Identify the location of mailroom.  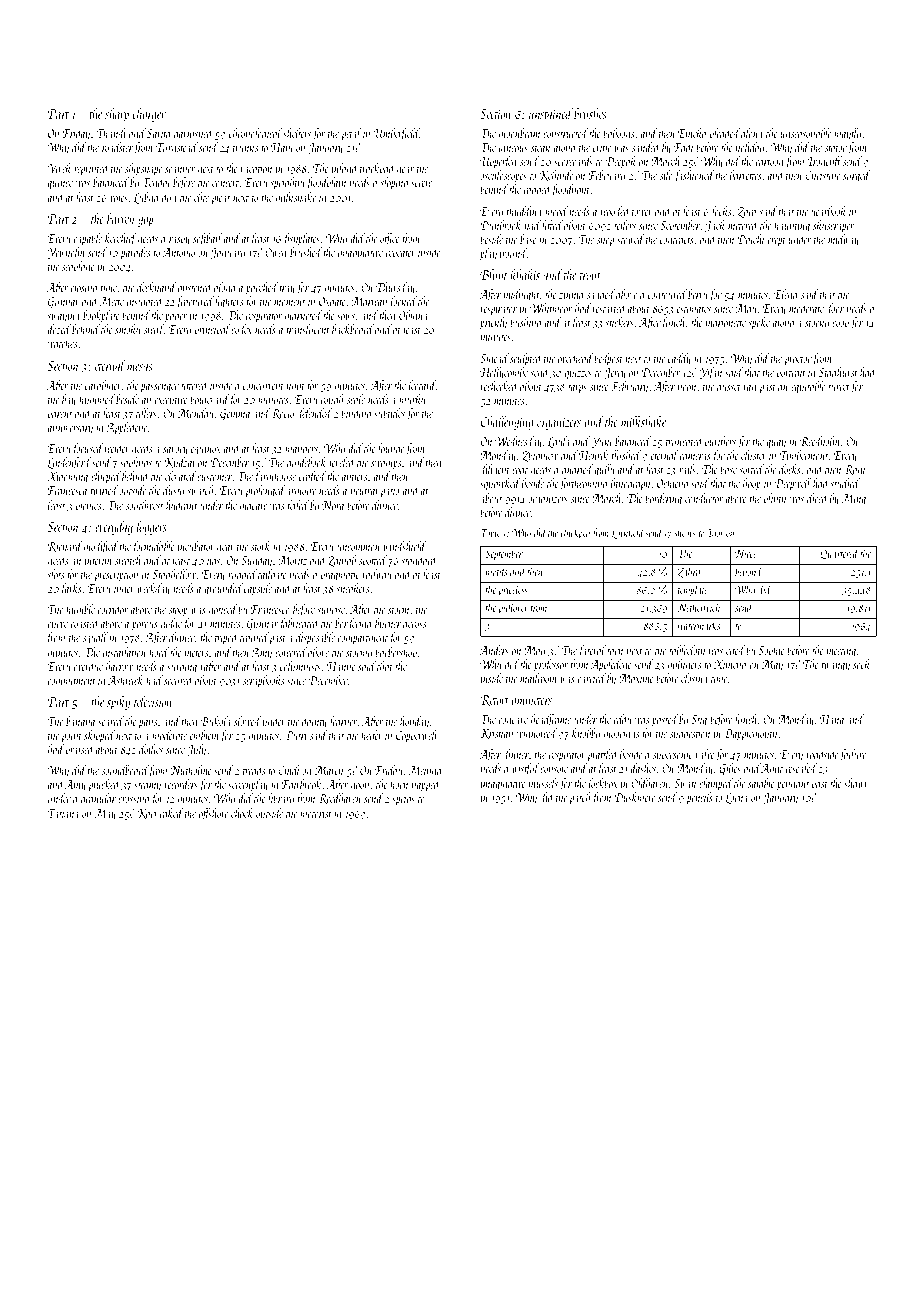
(538, 678).
